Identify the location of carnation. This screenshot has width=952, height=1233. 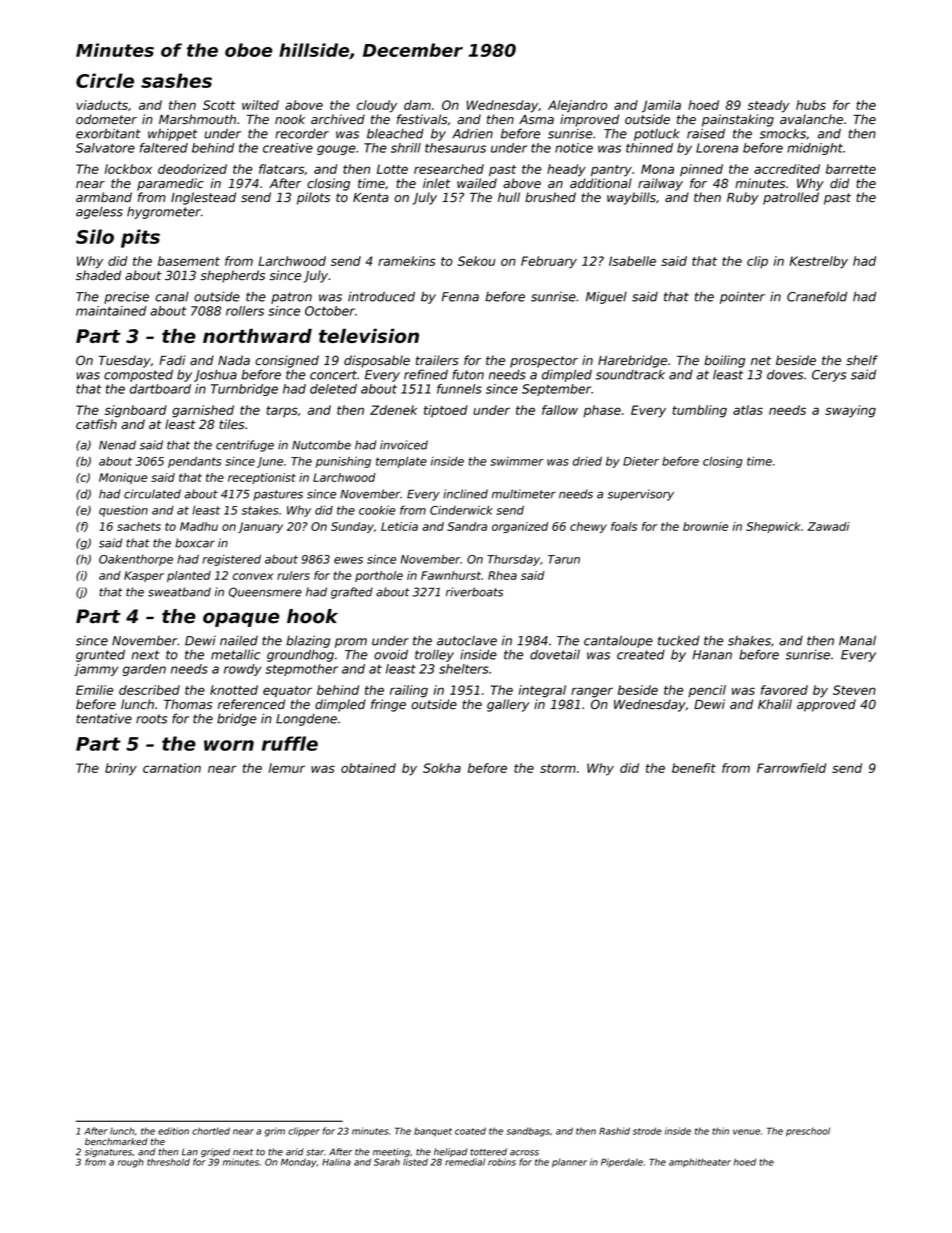
(172, 768).
